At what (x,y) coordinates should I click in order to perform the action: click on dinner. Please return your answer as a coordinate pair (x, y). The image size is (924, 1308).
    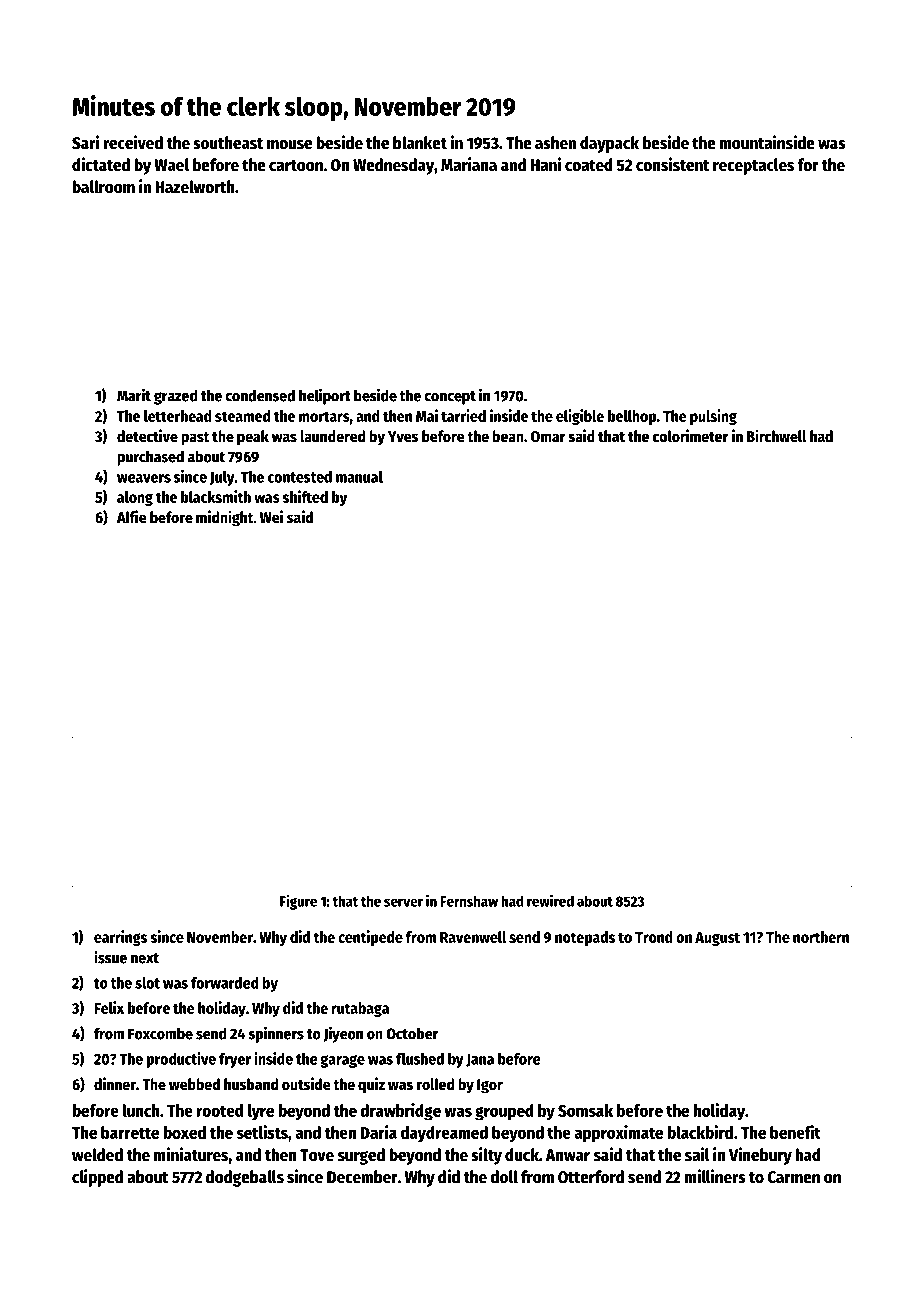
    Looking at the image, I should click on (115, 1084).
